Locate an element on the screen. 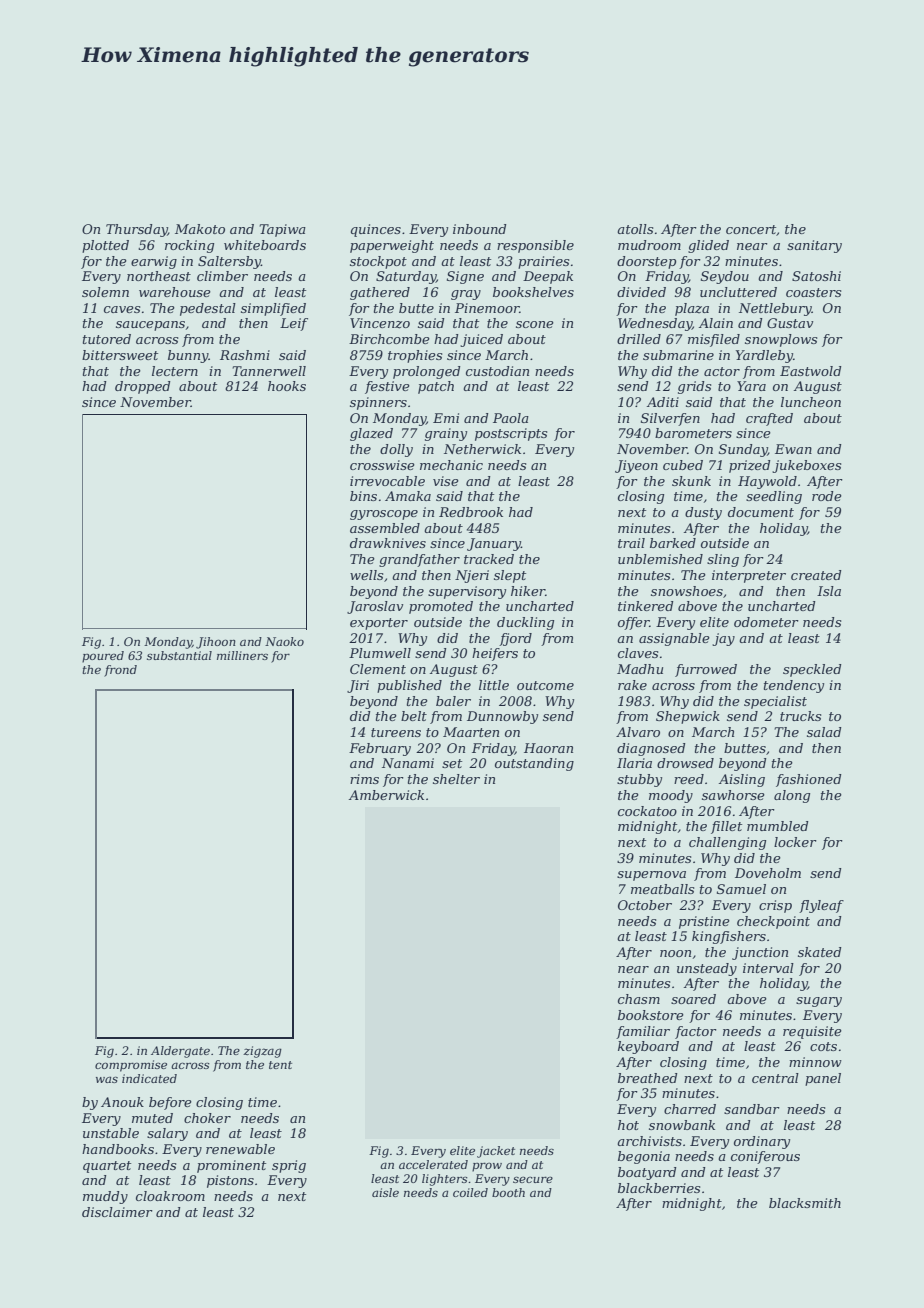 The width and height of the screenshot is (924, 1308). bins is located at coordinates (363, 496).
